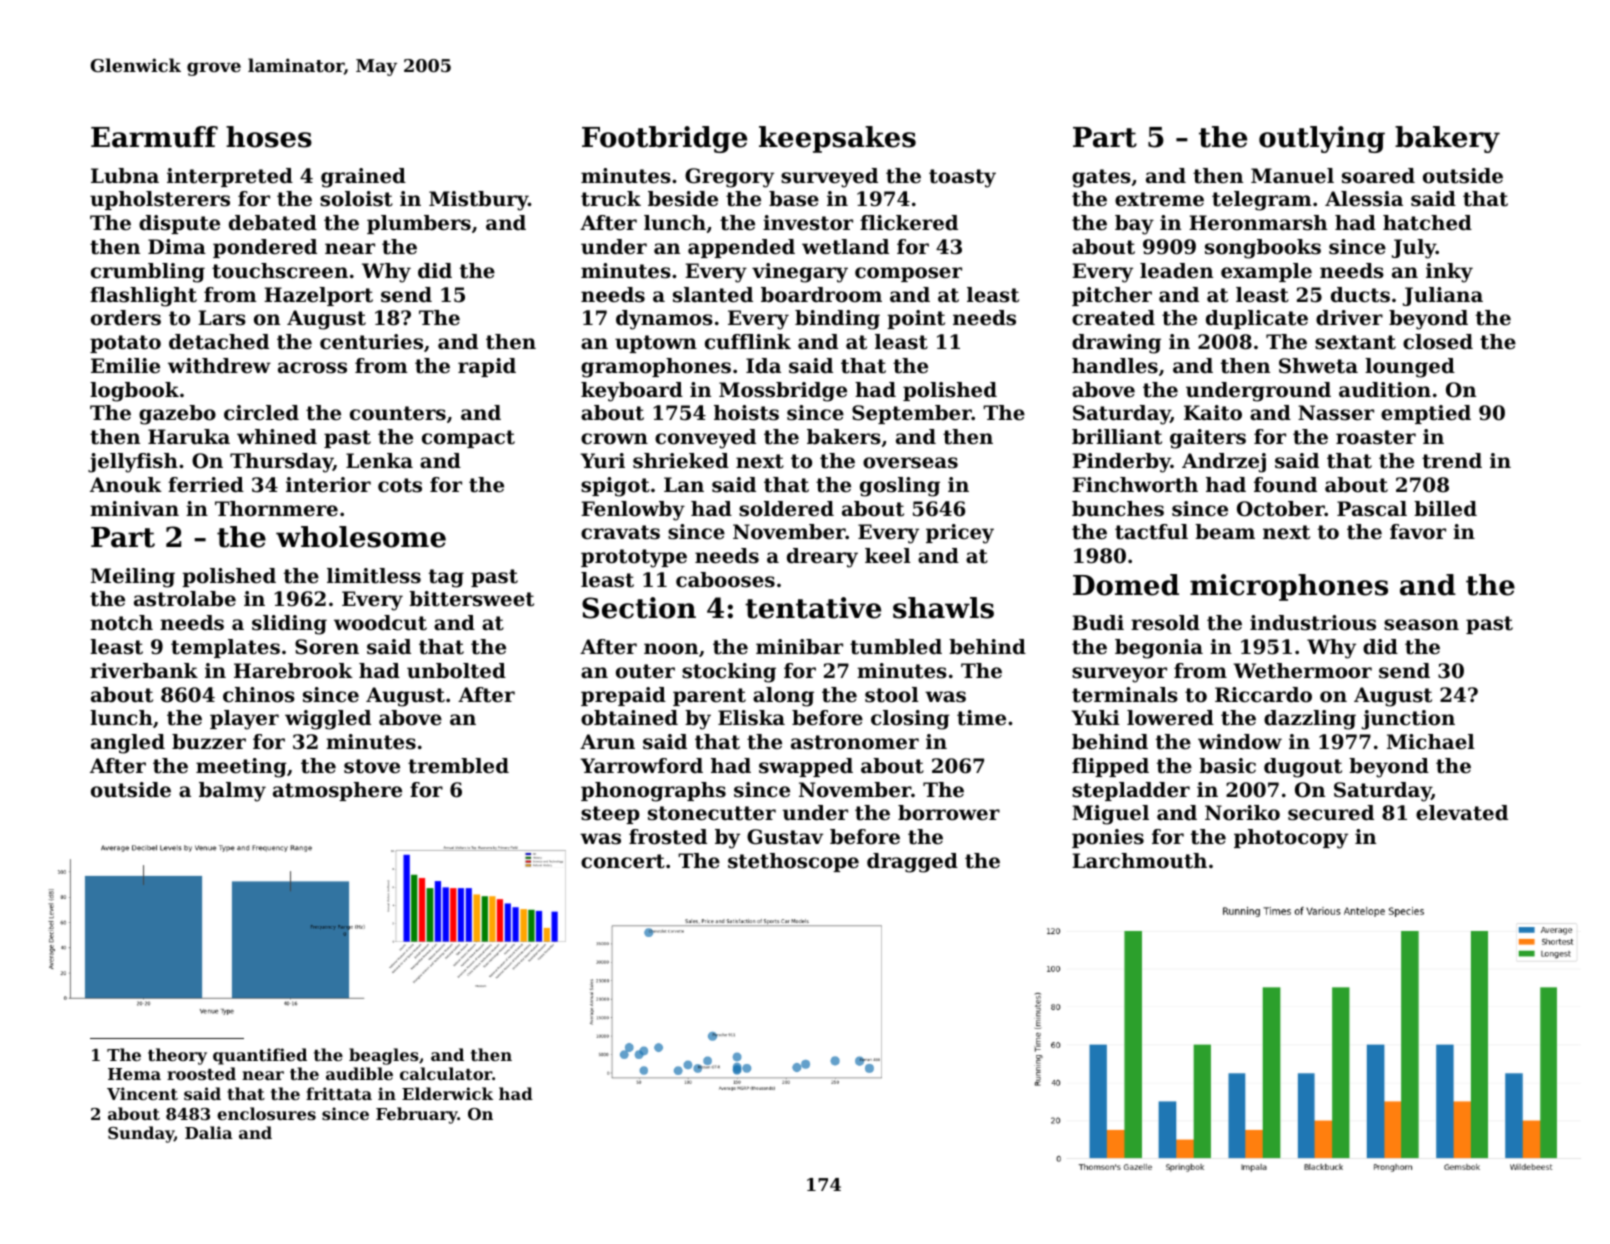 This screenshot has height=1244, width=1610. What do you see at coordinates (632, 392) in the screenshot?
I see `keyboard` at bounding box center [632, 392].
